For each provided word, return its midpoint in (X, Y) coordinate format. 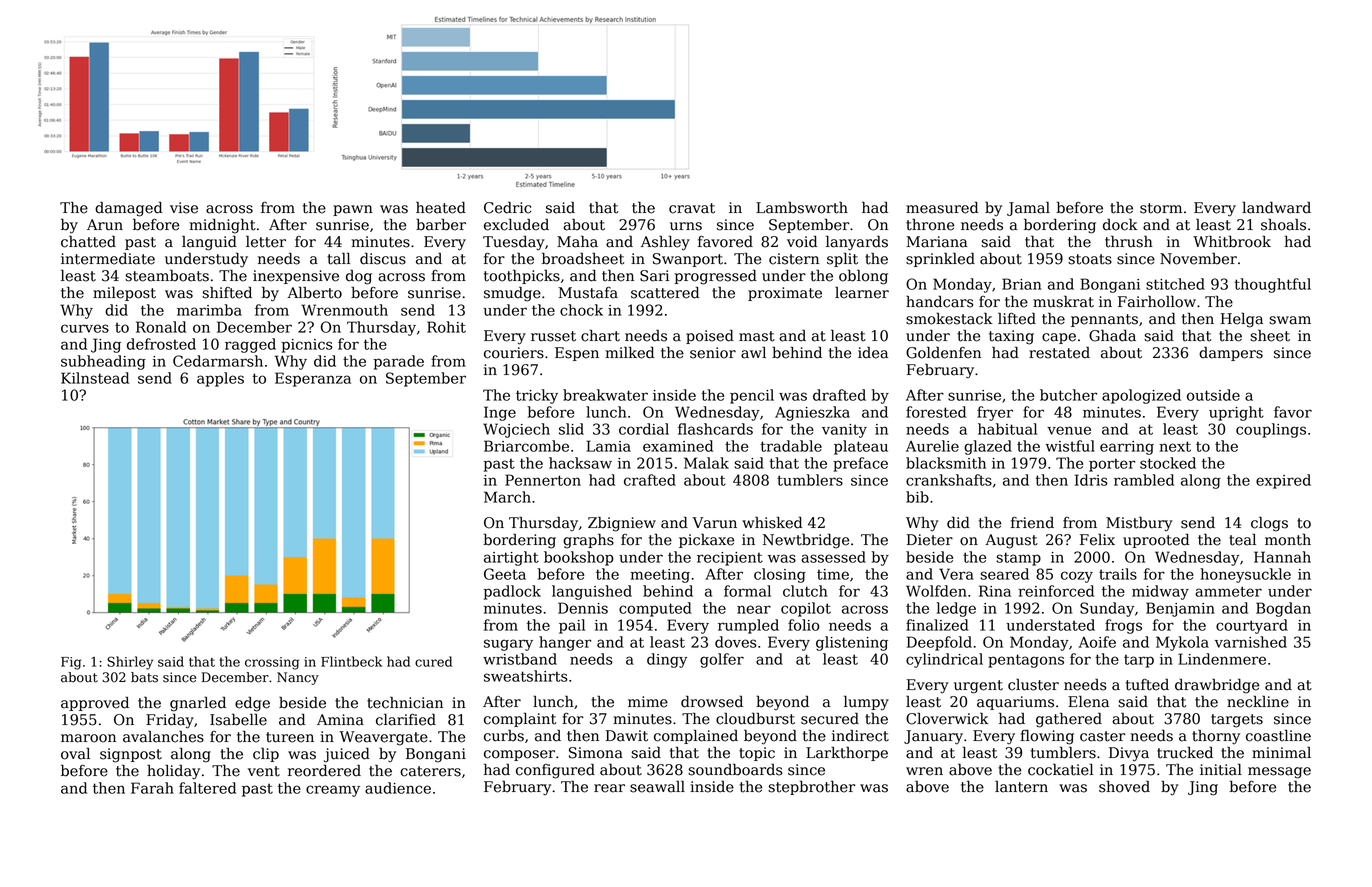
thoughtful (1272, 285)
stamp (1018, 559)
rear (609, 788)
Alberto (314, 292)
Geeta (505, 574)
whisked (772, 522)
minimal (1281, 752)
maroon (88, 738)
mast (757, 336)
